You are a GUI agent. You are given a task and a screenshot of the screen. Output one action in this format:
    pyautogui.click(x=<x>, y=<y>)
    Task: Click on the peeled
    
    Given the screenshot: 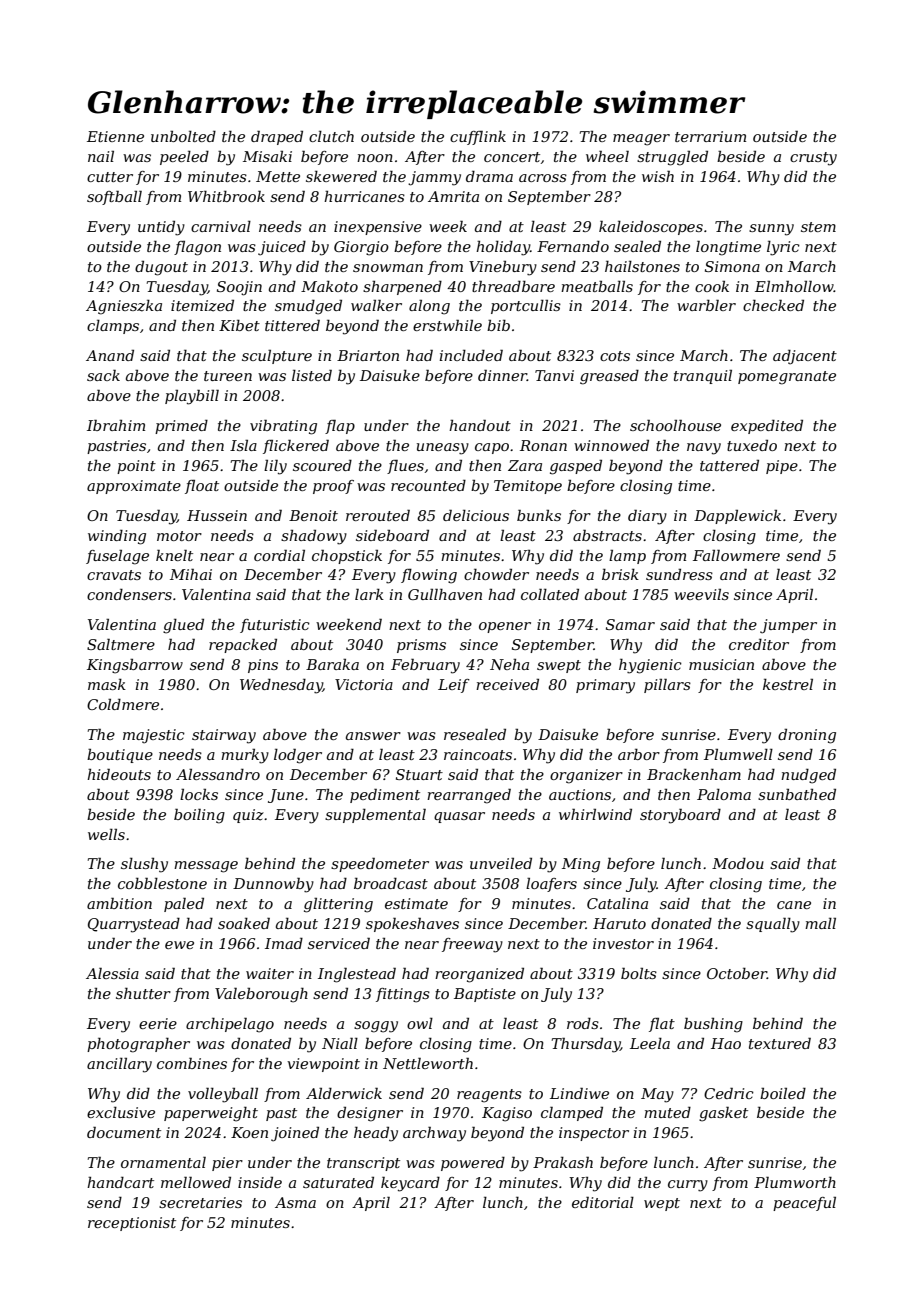 What is the action you would take?
    pyautogui.click(x=184, y=158)
